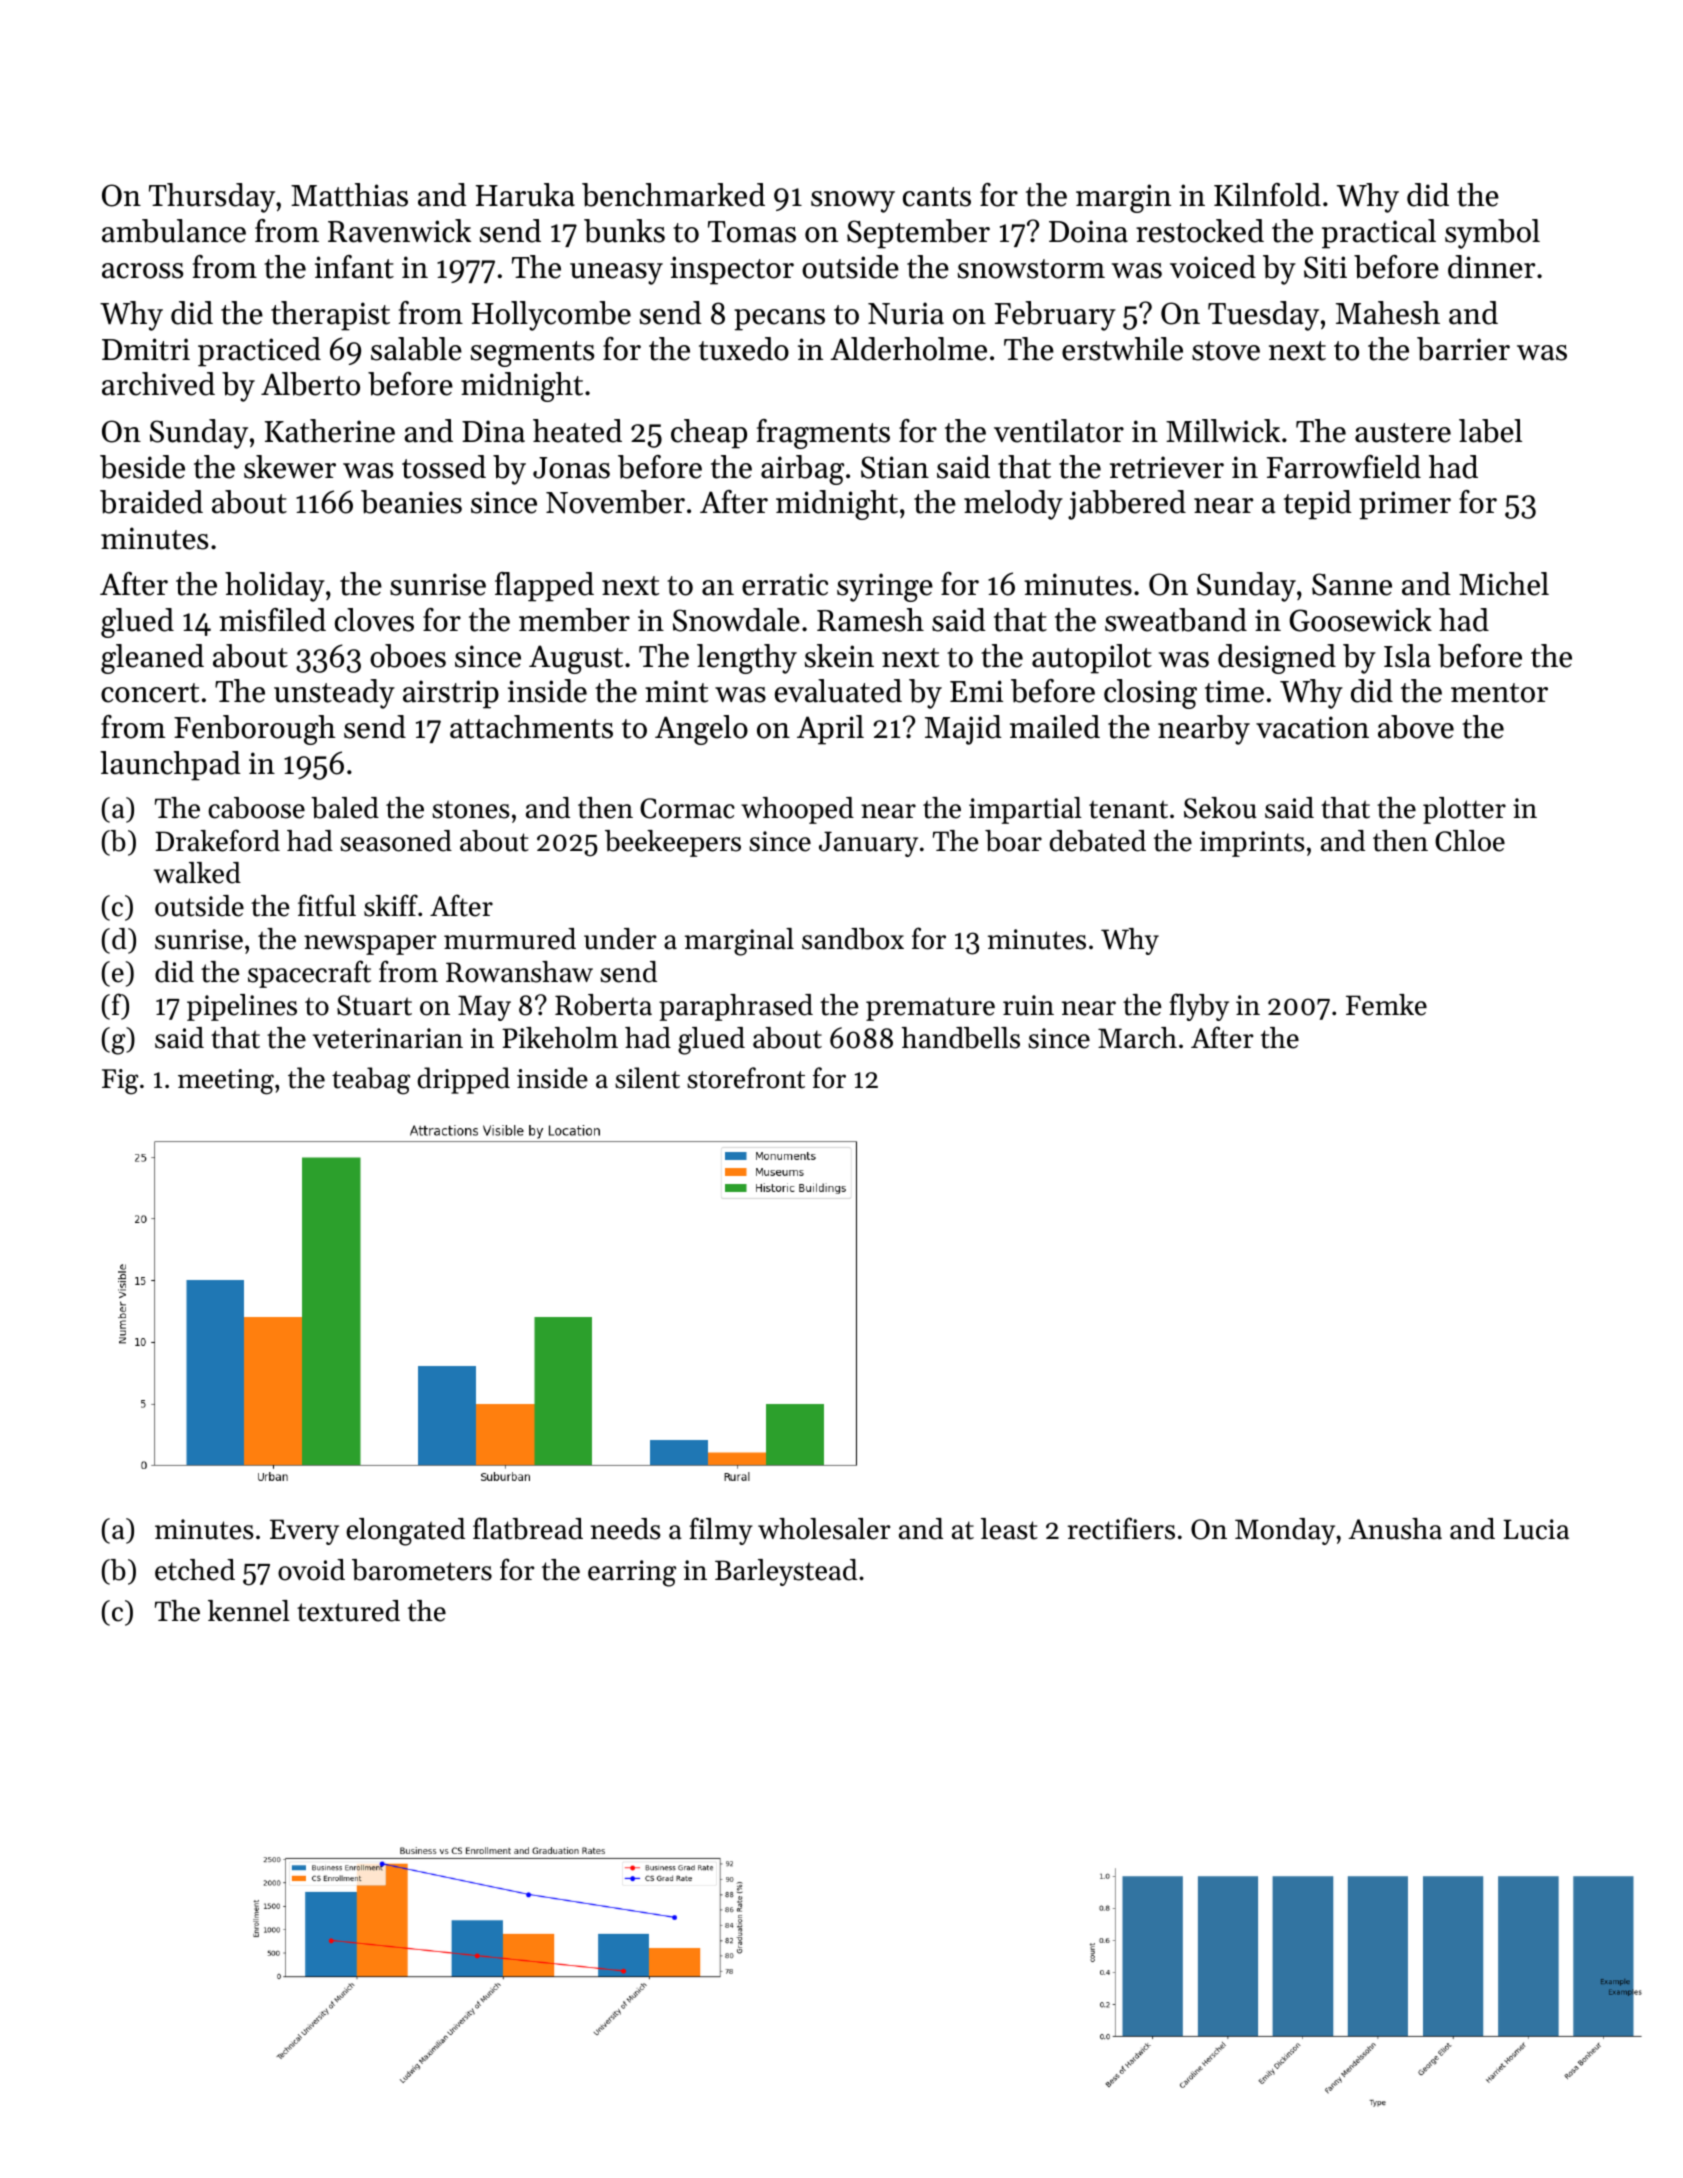  Describe the element at coordinates (908, 349) in the document. I see `Alderholme` at that location.
